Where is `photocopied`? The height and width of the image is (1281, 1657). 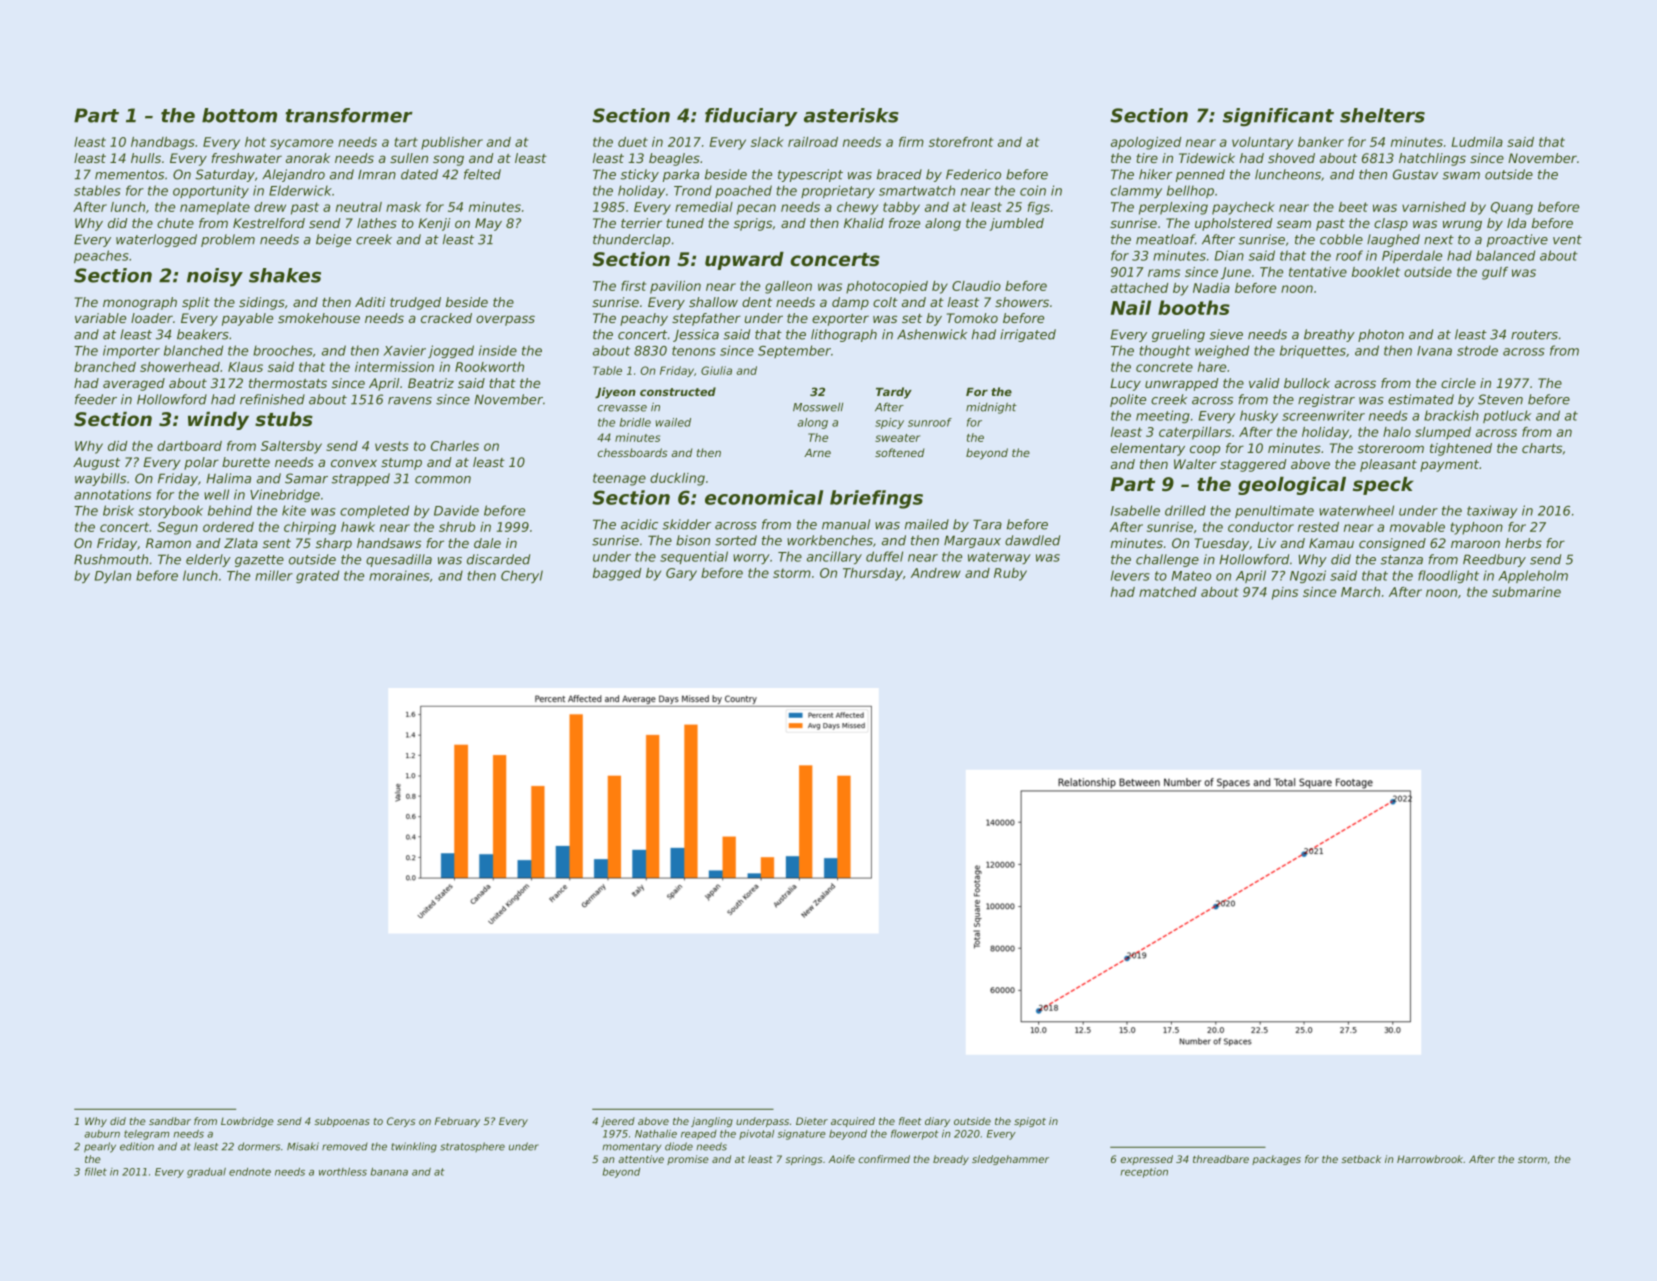
photocopied is located at coordinates (887, 287).
